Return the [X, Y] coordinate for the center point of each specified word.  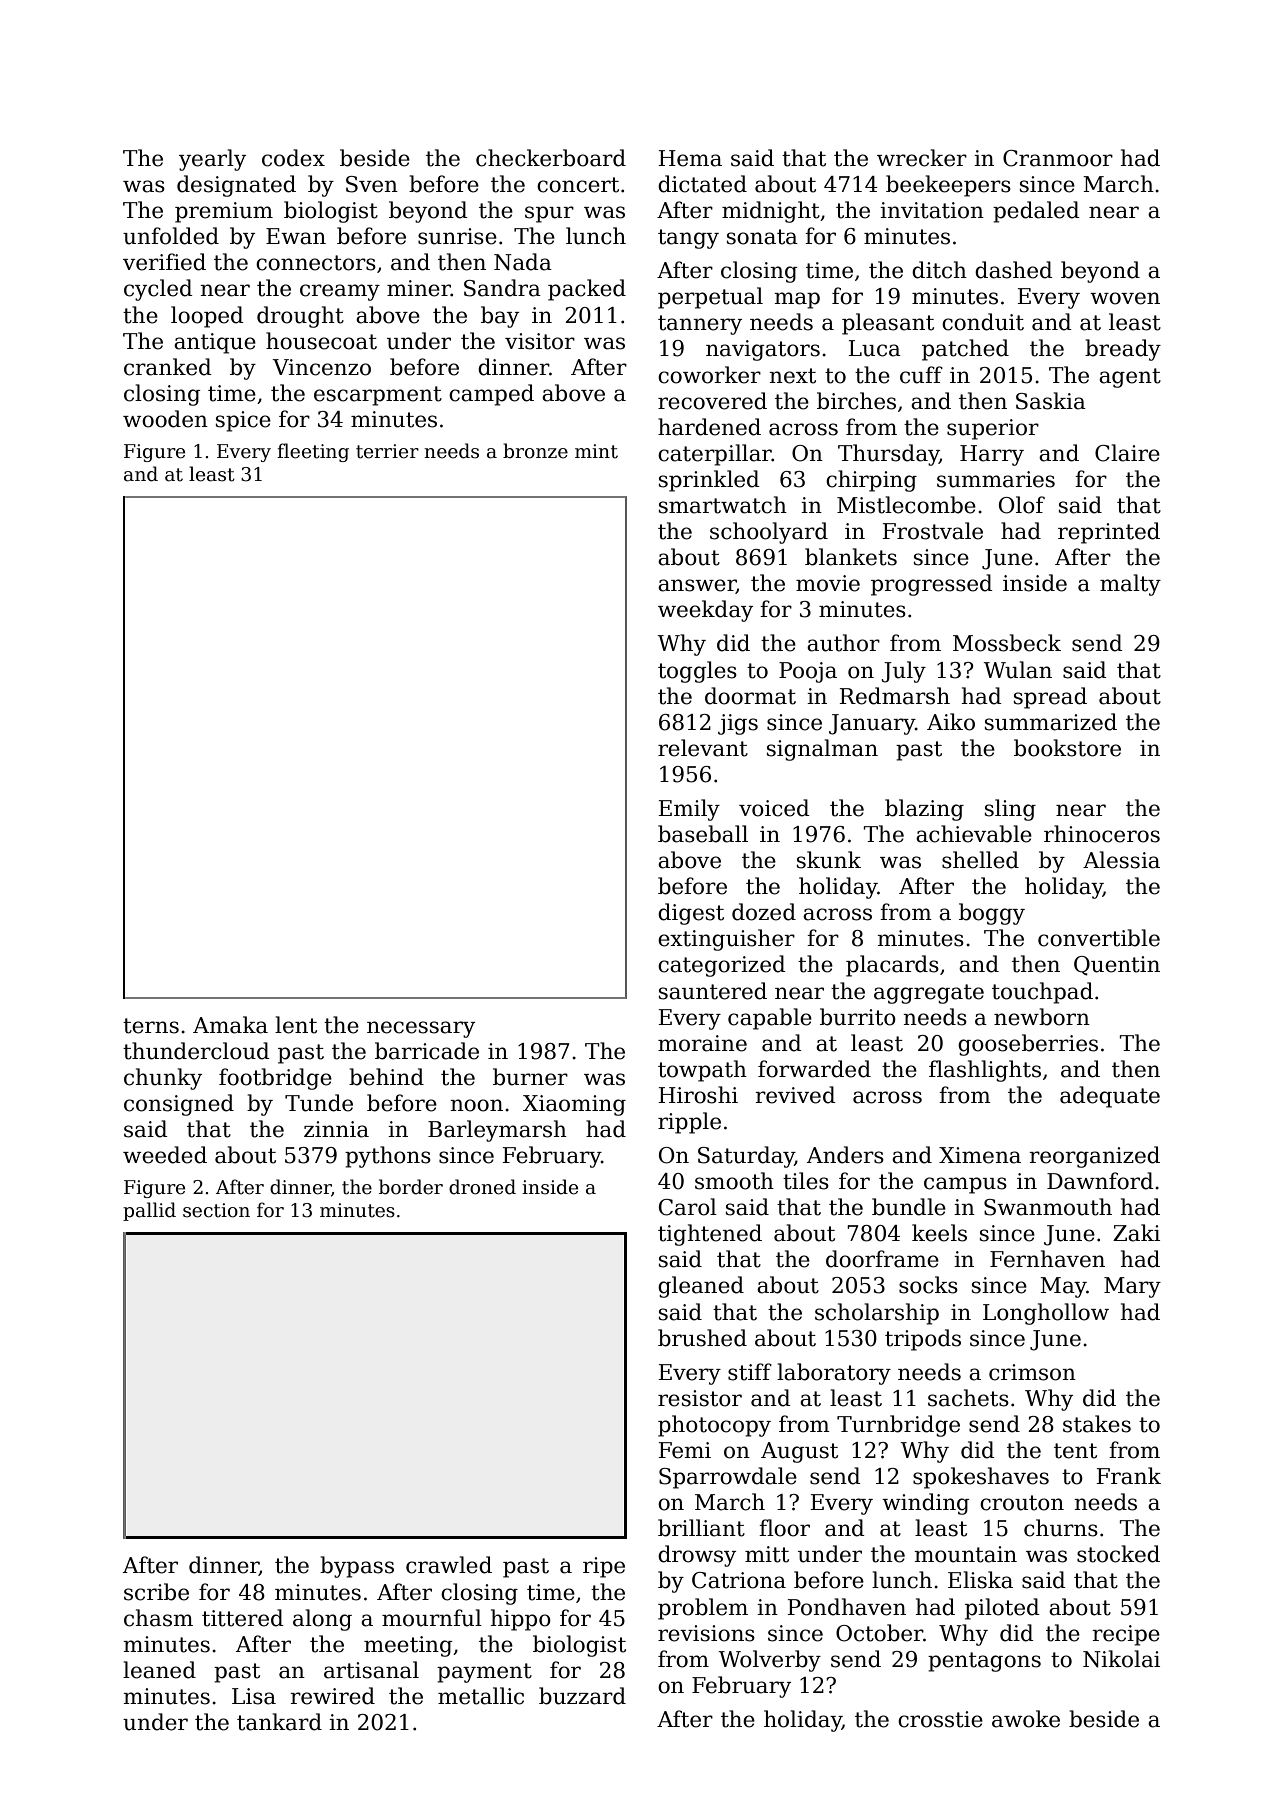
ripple [689, 1123]
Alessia [1121, 860]
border [411, 1187]
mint [596, 451]
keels [939, 1233]
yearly [212, 160]
